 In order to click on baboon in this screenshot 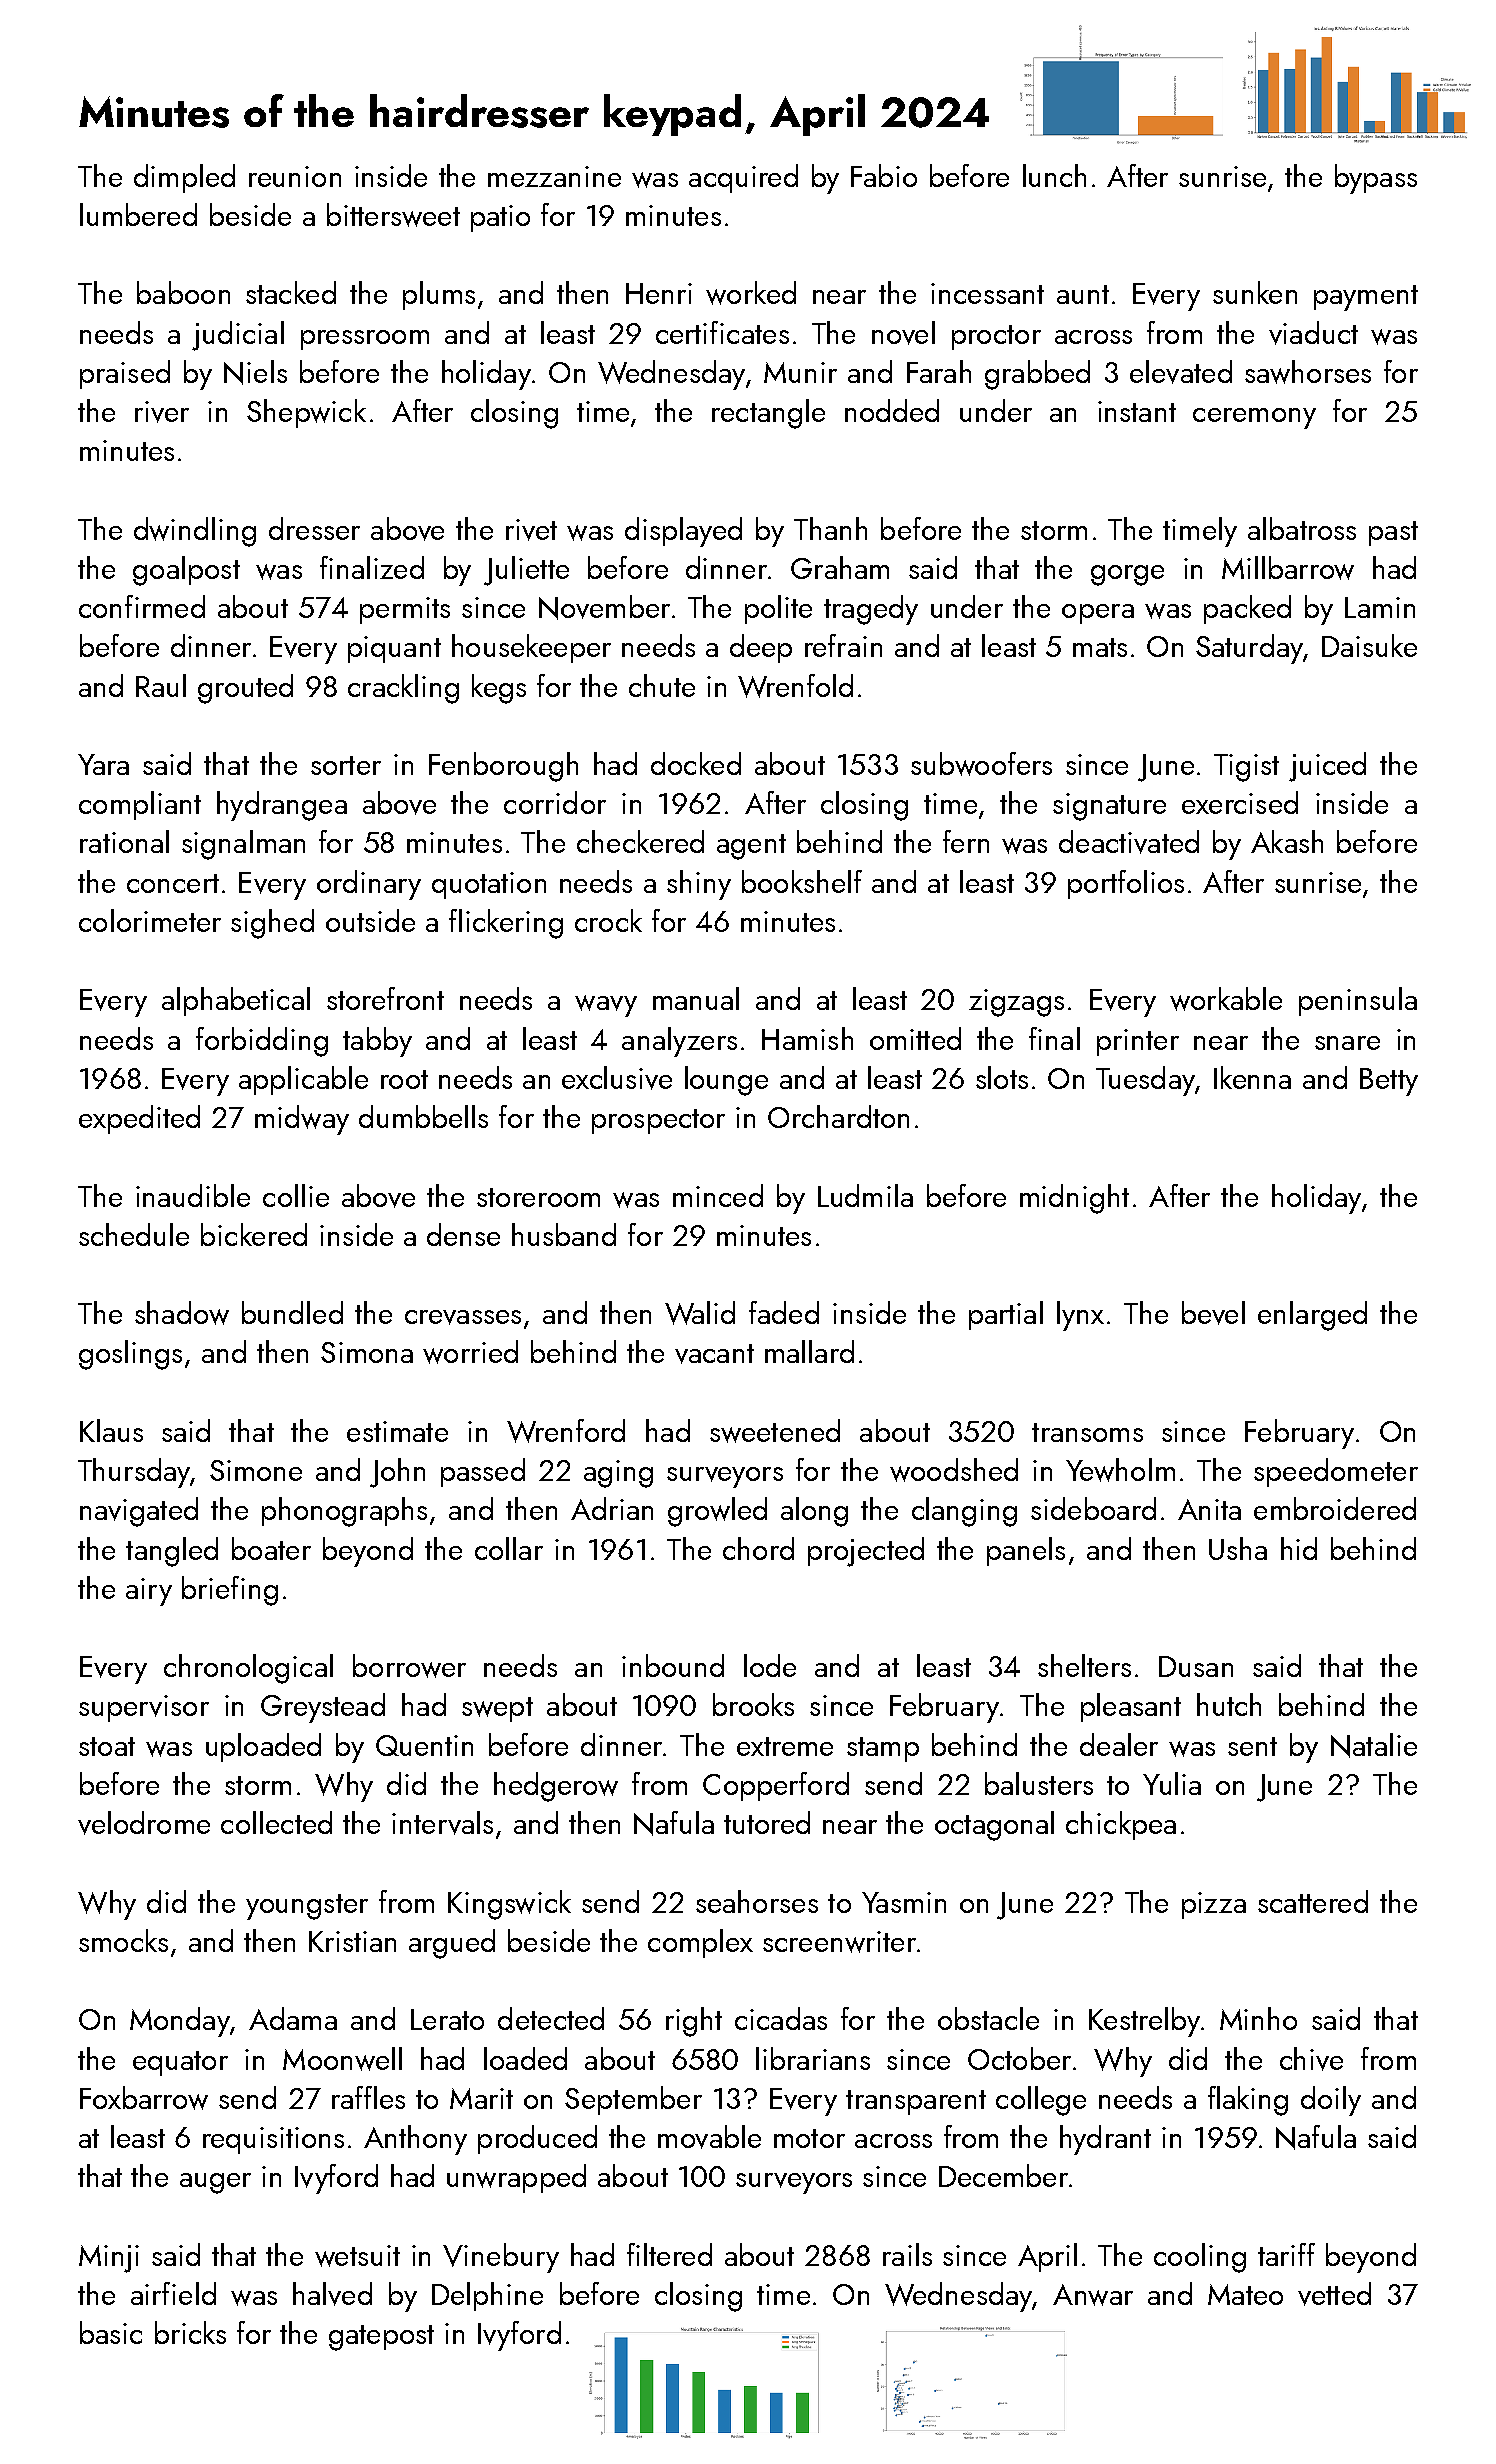, I will do `click(183, 292)`.
